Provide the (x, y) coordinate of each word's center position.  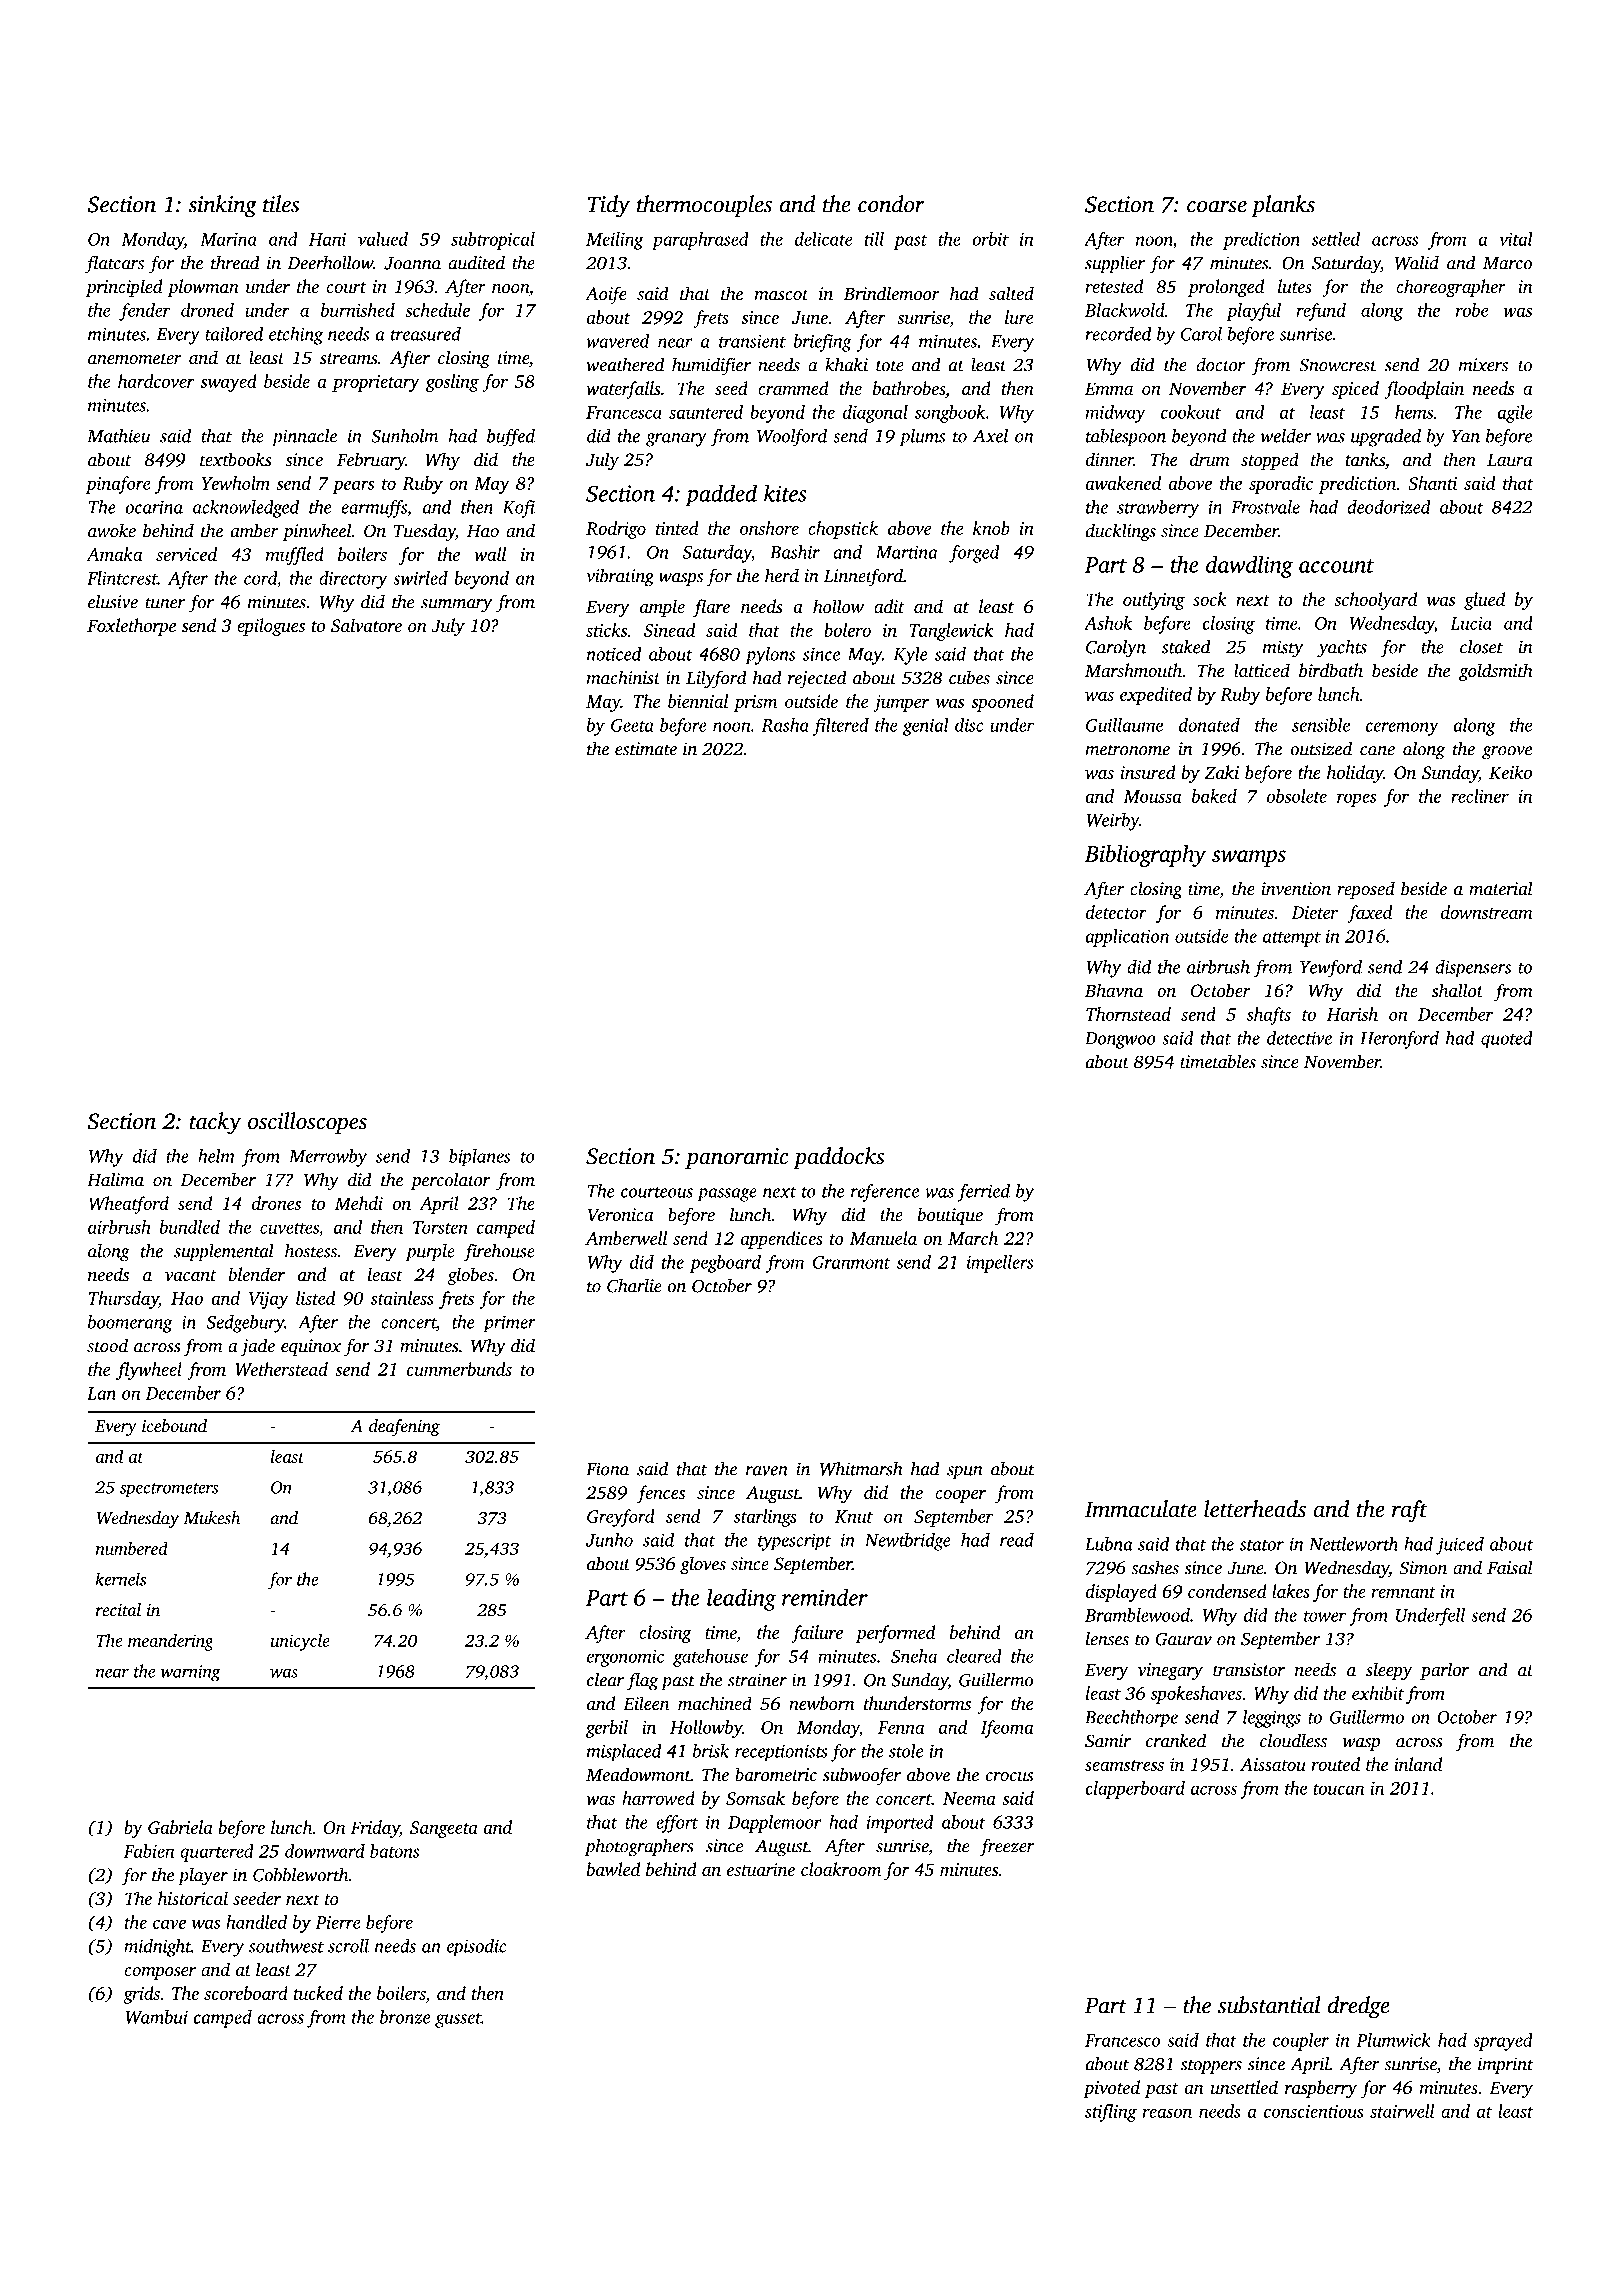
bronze (405, 2017)
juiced (1460, 1546)
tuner (165, 603)
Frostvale (1265, 507)
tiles (281, 204)
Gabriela (180, 1827)
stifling (1111, 2113)
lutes (1295, 286)
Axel (990, 436)
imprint (1505, 2065)
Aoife (606, 295)
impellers (1000, 1264)
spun (965, 1473)
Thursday (124, 1300)
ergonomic (625, 1658)
